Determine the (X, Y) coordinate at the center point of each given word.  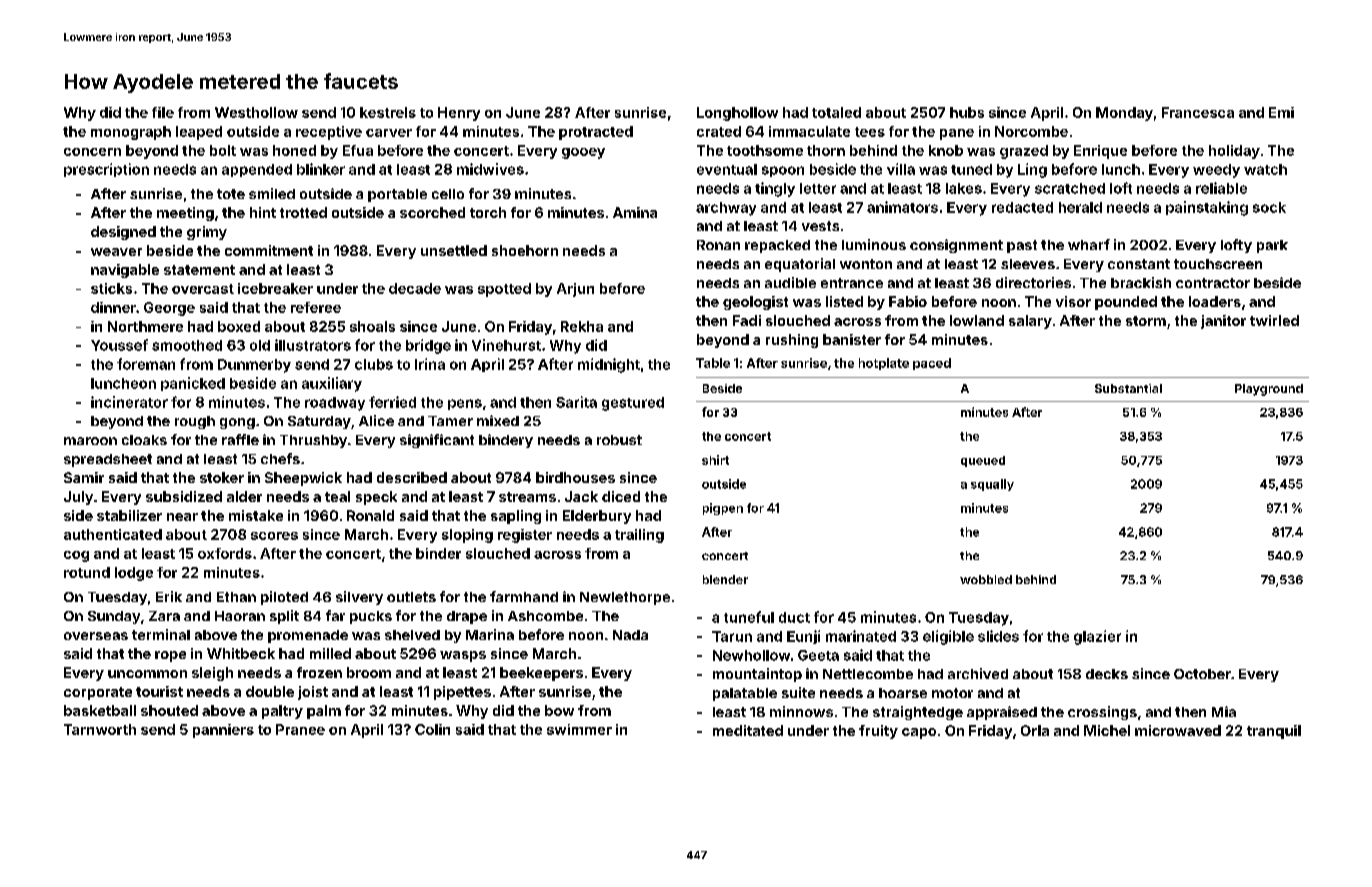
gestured (633, 404)
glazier (1097, 637)
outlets (411, 597)
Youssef (119, 345)
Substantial (1128, 388)
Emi (1281, 112)
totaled (836, 112)
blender (725, 579)
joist (313, 693)
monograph (131, 133)
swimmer (579, 729)
